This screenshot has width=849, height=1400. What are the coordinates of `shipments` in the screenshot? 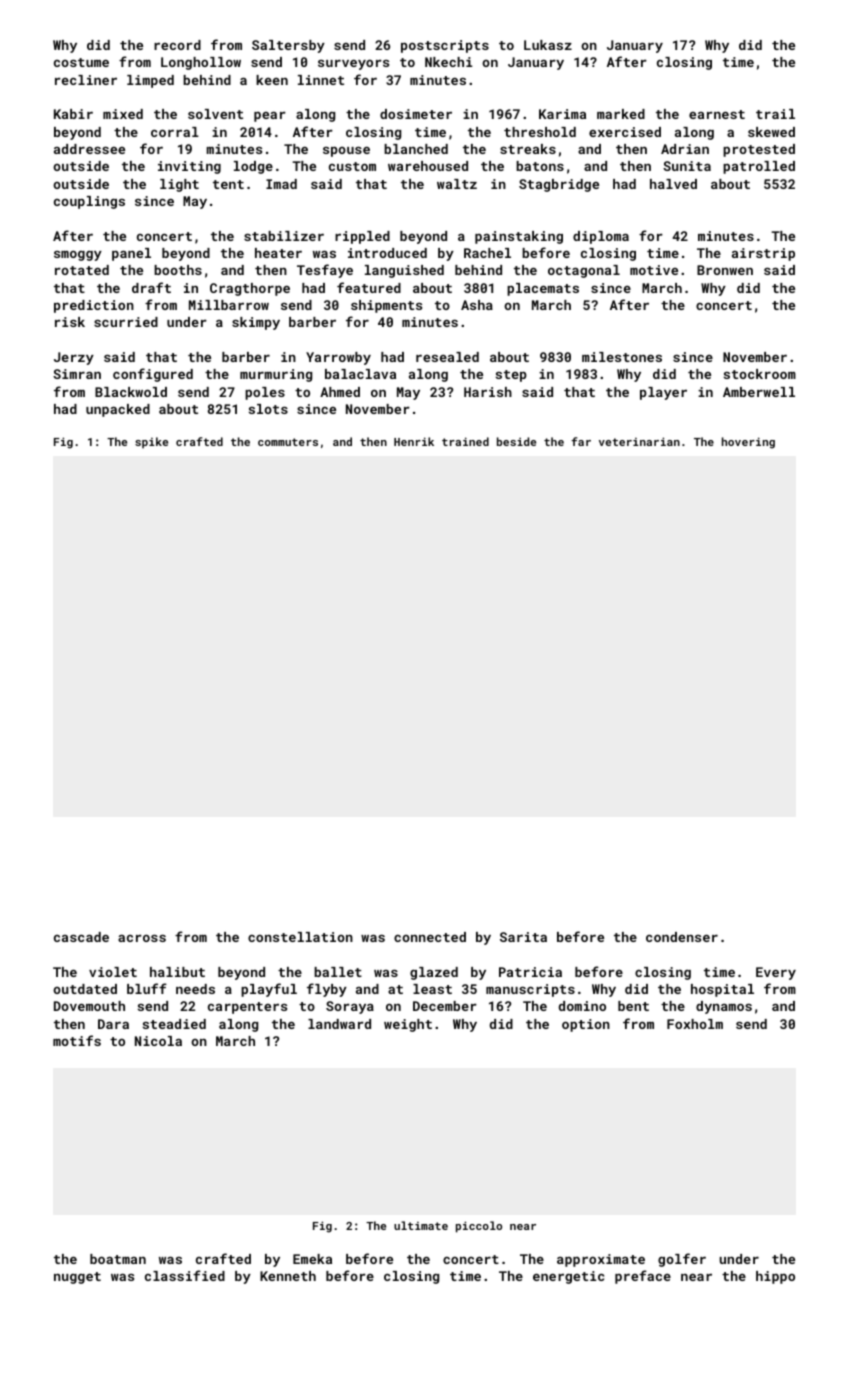 It's located at (386, 306).
